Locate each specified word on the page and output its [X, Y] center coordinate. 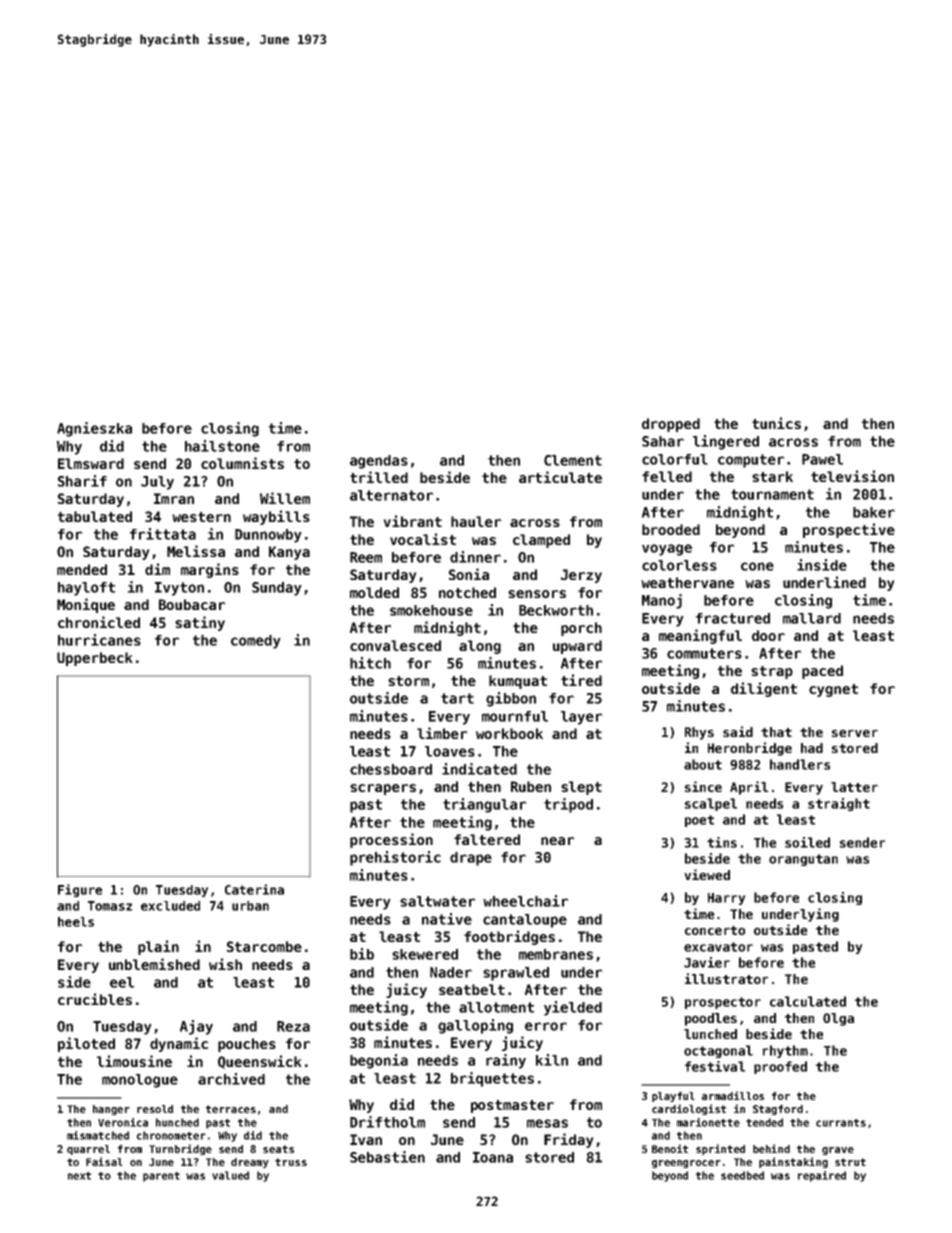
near [557, 841]
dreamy [250, 1163]
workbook [509, 733]
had [812, 748]
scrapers [383, 789]
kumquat [518, 682]
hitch [370, 663]
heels [76, 922]
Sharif [82, 481]
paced [822, 672]
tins [722, 842]
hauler [476, 521]
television [852, 476]
